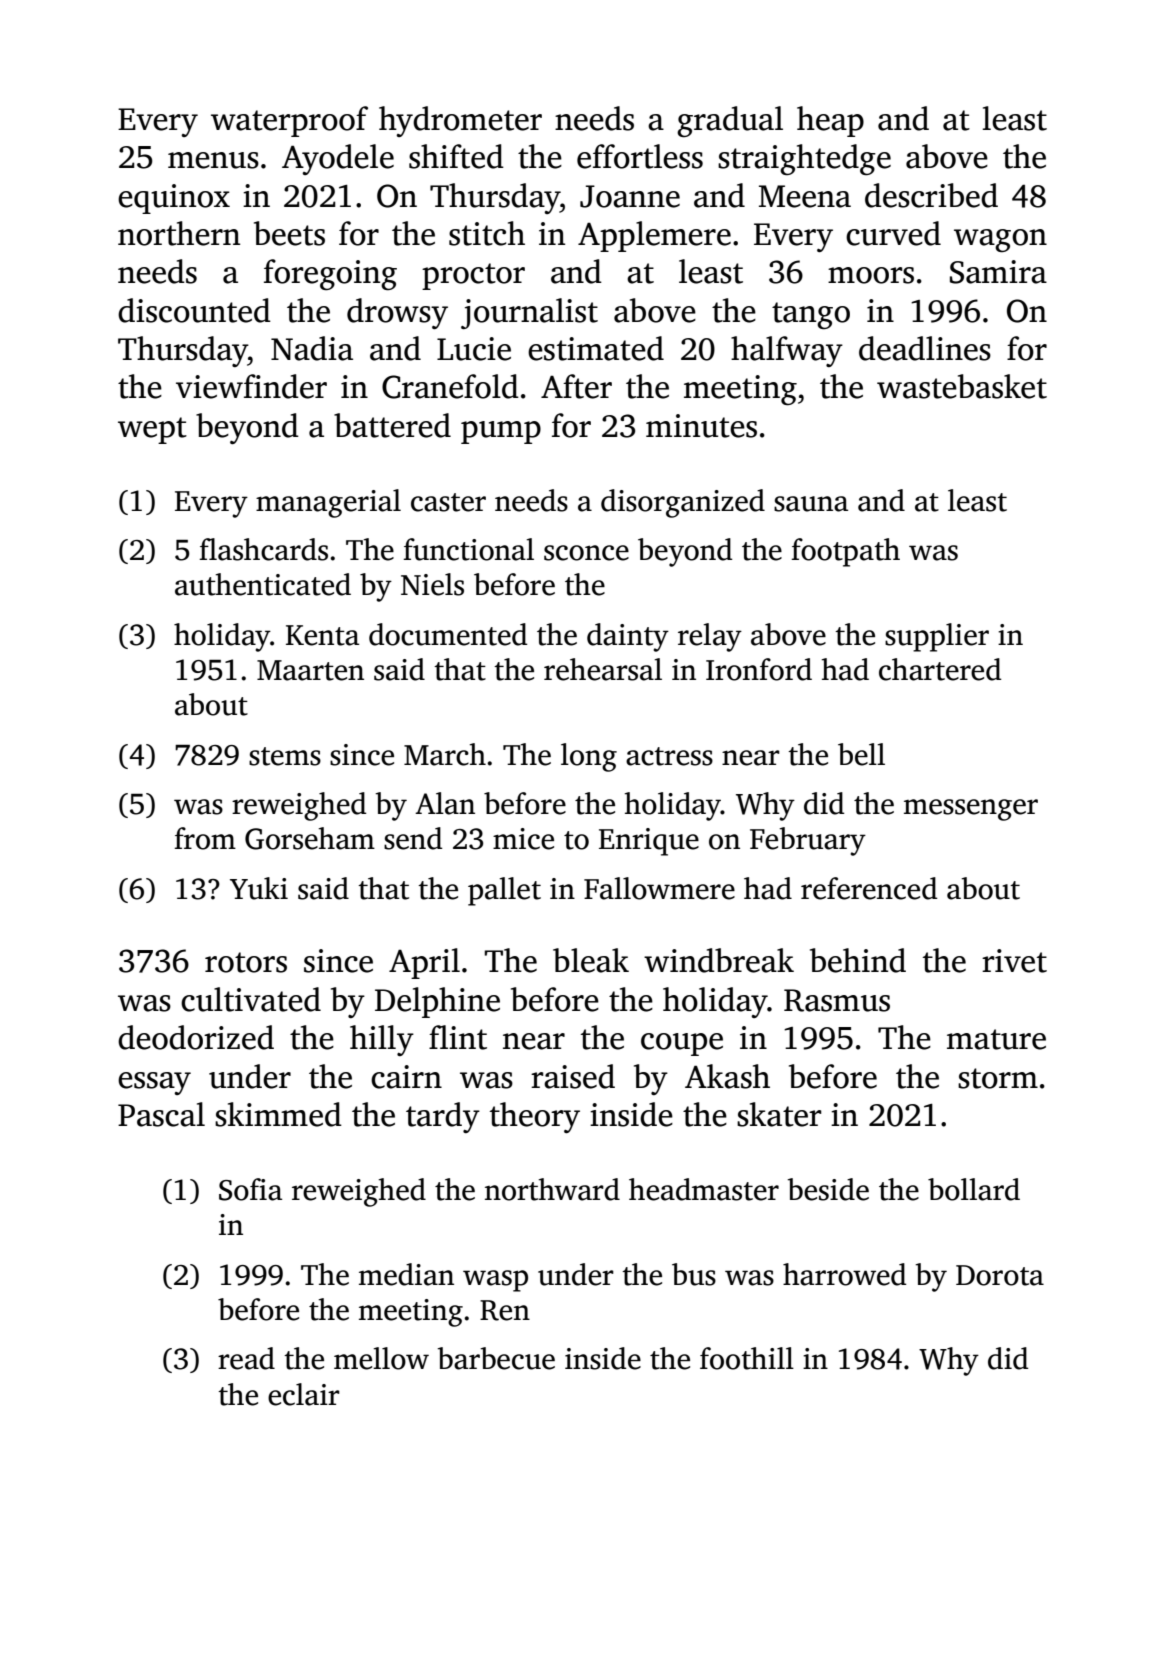 This document has height=1654, width=1165. Describe the element at coordinates (246, 1358) in the document. I see `read` at that location.
